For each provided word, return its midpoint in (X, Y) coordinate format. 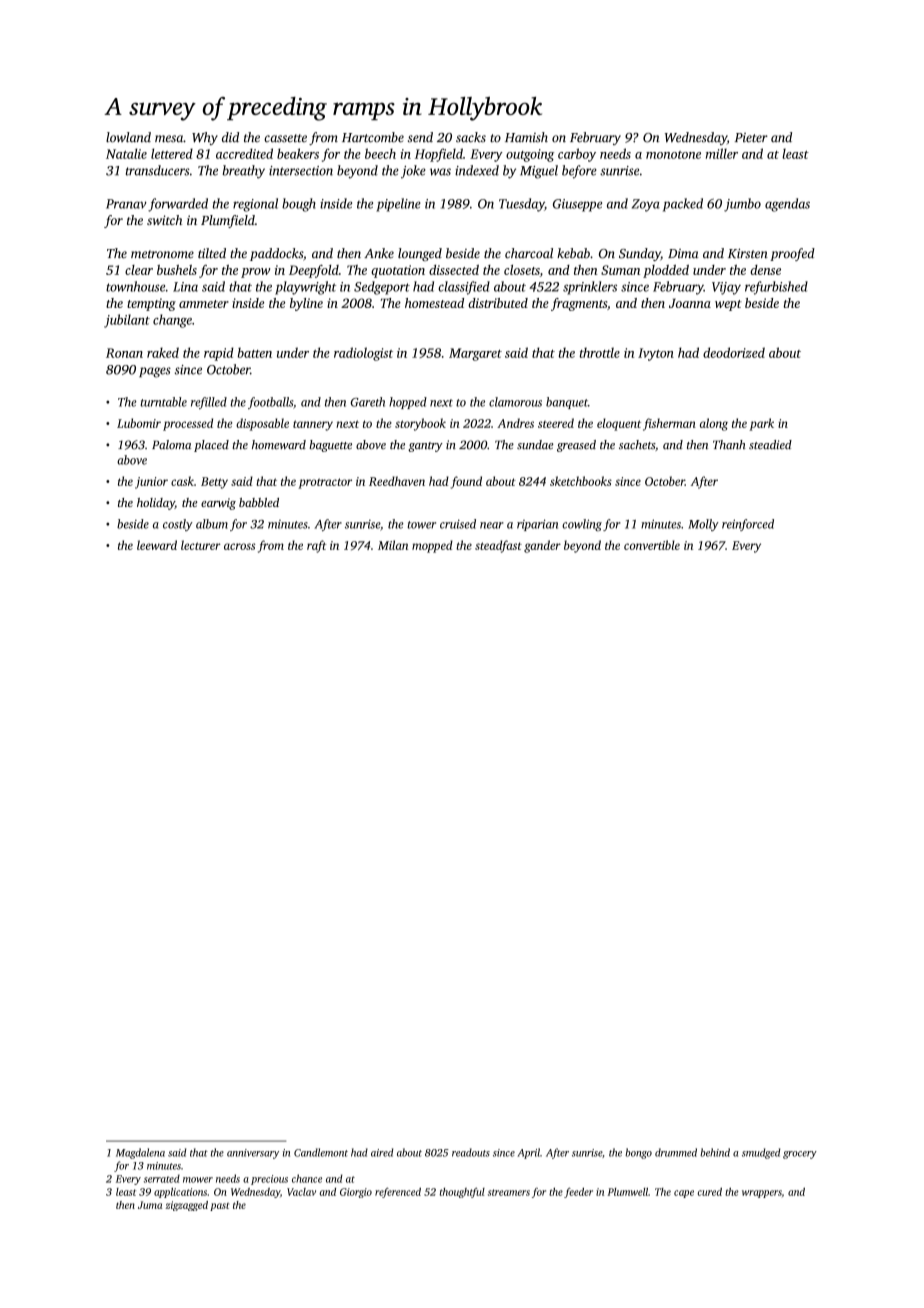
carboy (577, 155)
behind (715, 1152)
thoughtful (462, 1193)
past (219, 1207)
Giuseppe (577, 205)
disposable (262, 424)
